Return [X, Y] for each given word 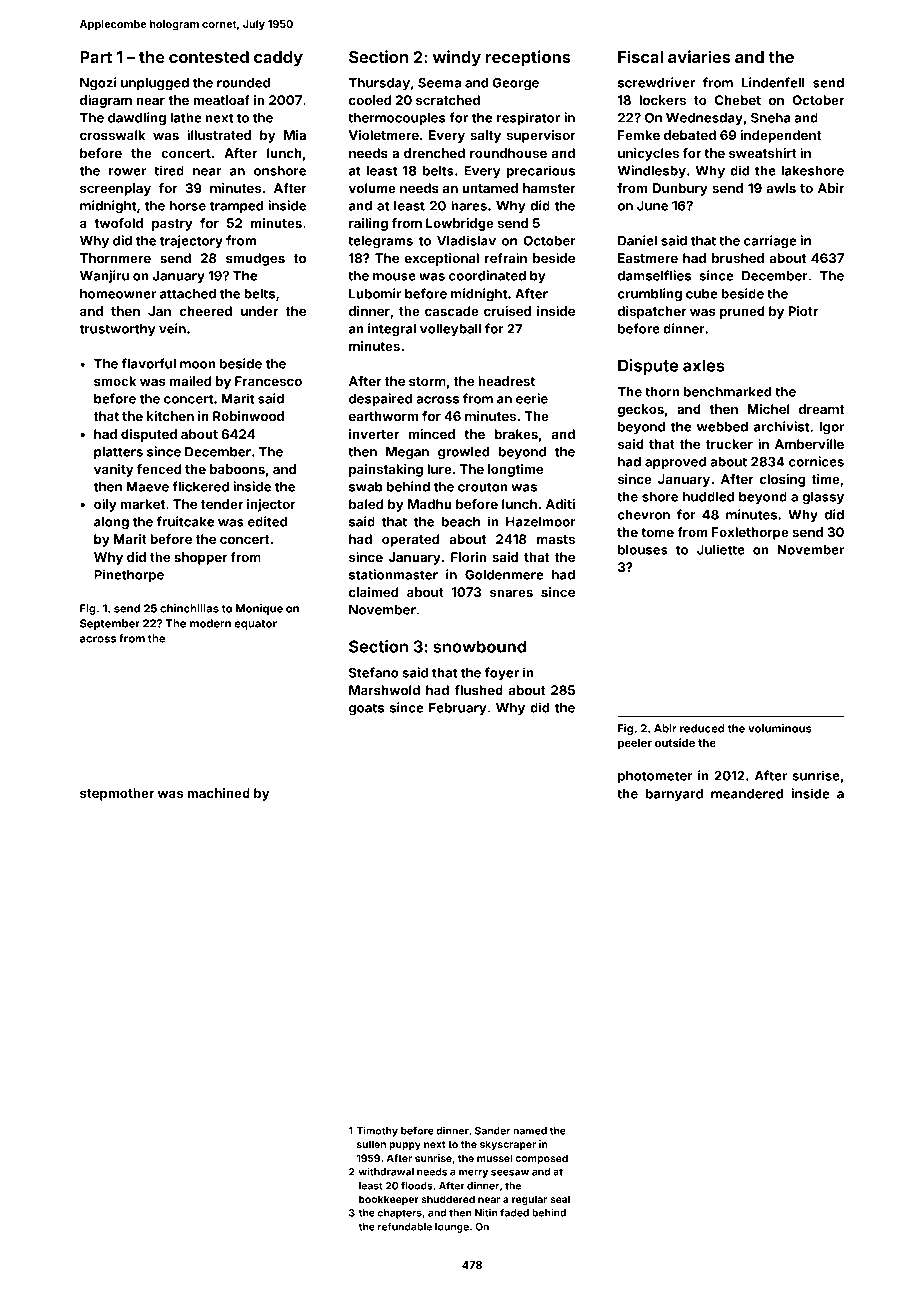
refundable [405, 1226]
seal [560, 1199]
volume [372, 188]
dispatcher [652, 312]
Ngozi [98, 84]
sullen [371, 1144]
